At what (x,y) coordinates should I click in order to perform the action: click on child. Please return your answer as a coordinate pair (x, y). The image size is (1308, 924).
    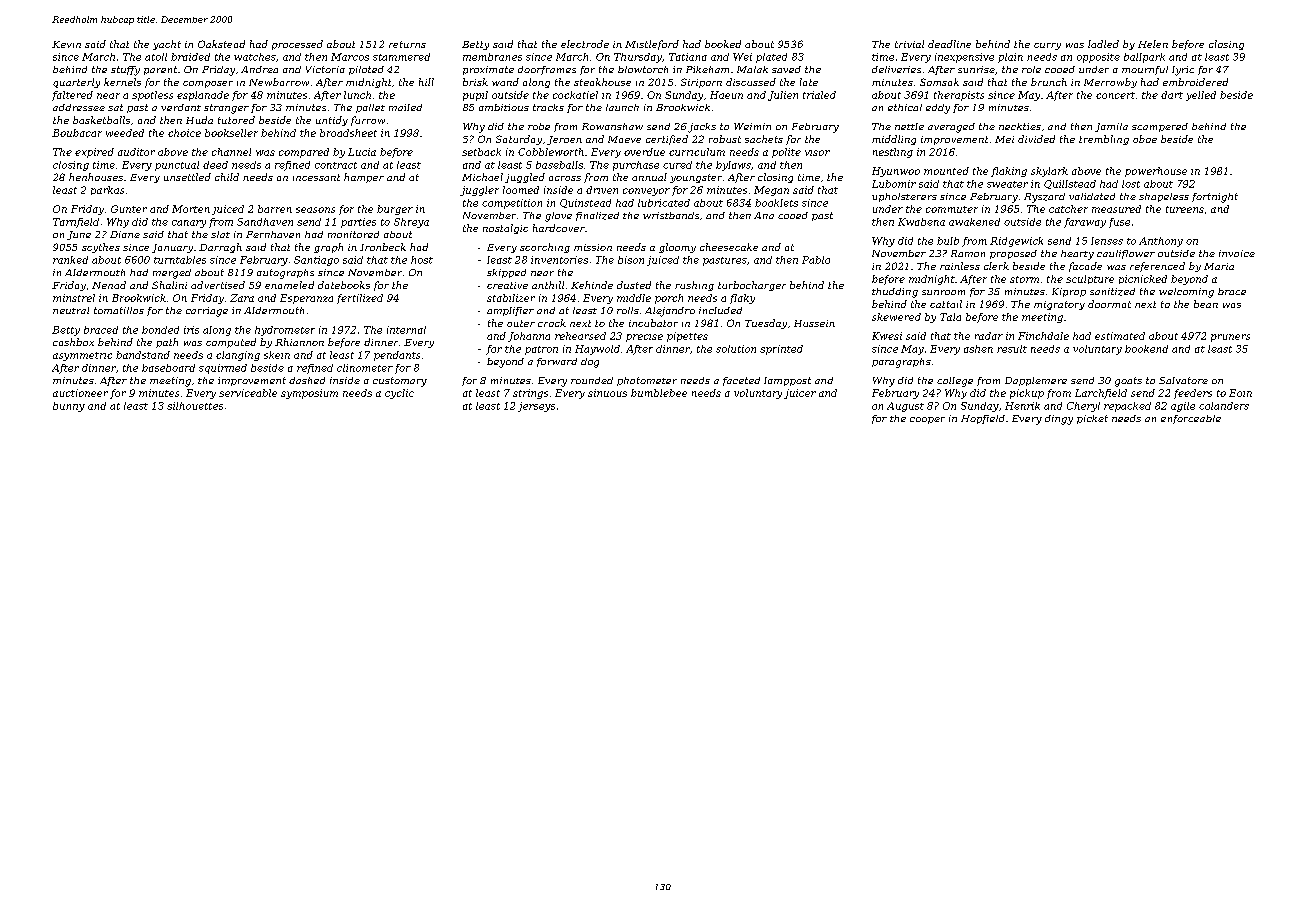
    Looking at the image, I should click on (227, 177).
